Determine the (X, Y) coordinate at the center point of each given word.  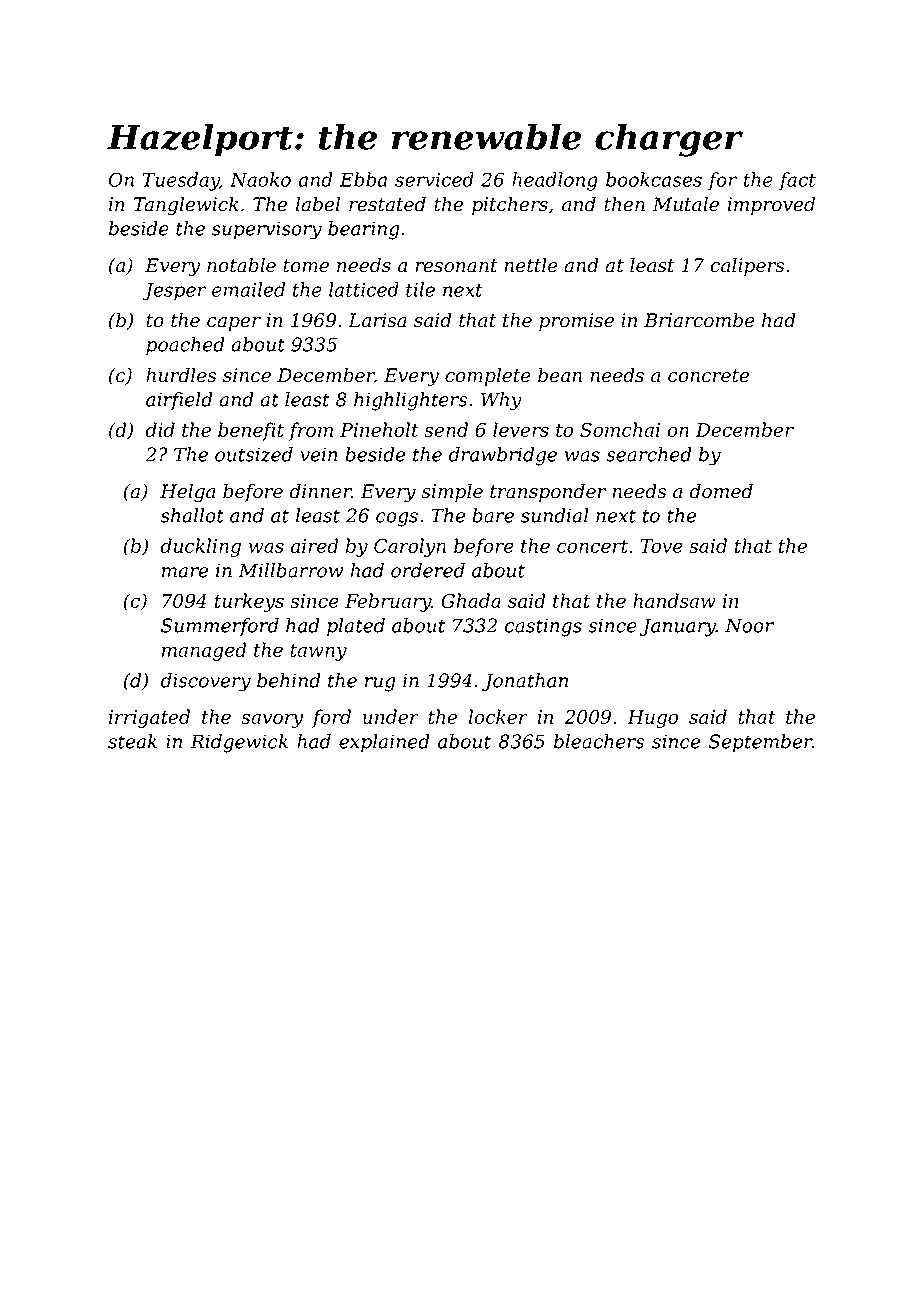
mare (185, 572)
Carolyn (410, 547)
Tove (661, 546)
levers (521, 429)
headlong (555, 181)
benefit (251, 431)
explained (384, 743)
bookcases (654, 179)
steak (132, 741)
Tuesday (181, 181)
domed (721, 491)
